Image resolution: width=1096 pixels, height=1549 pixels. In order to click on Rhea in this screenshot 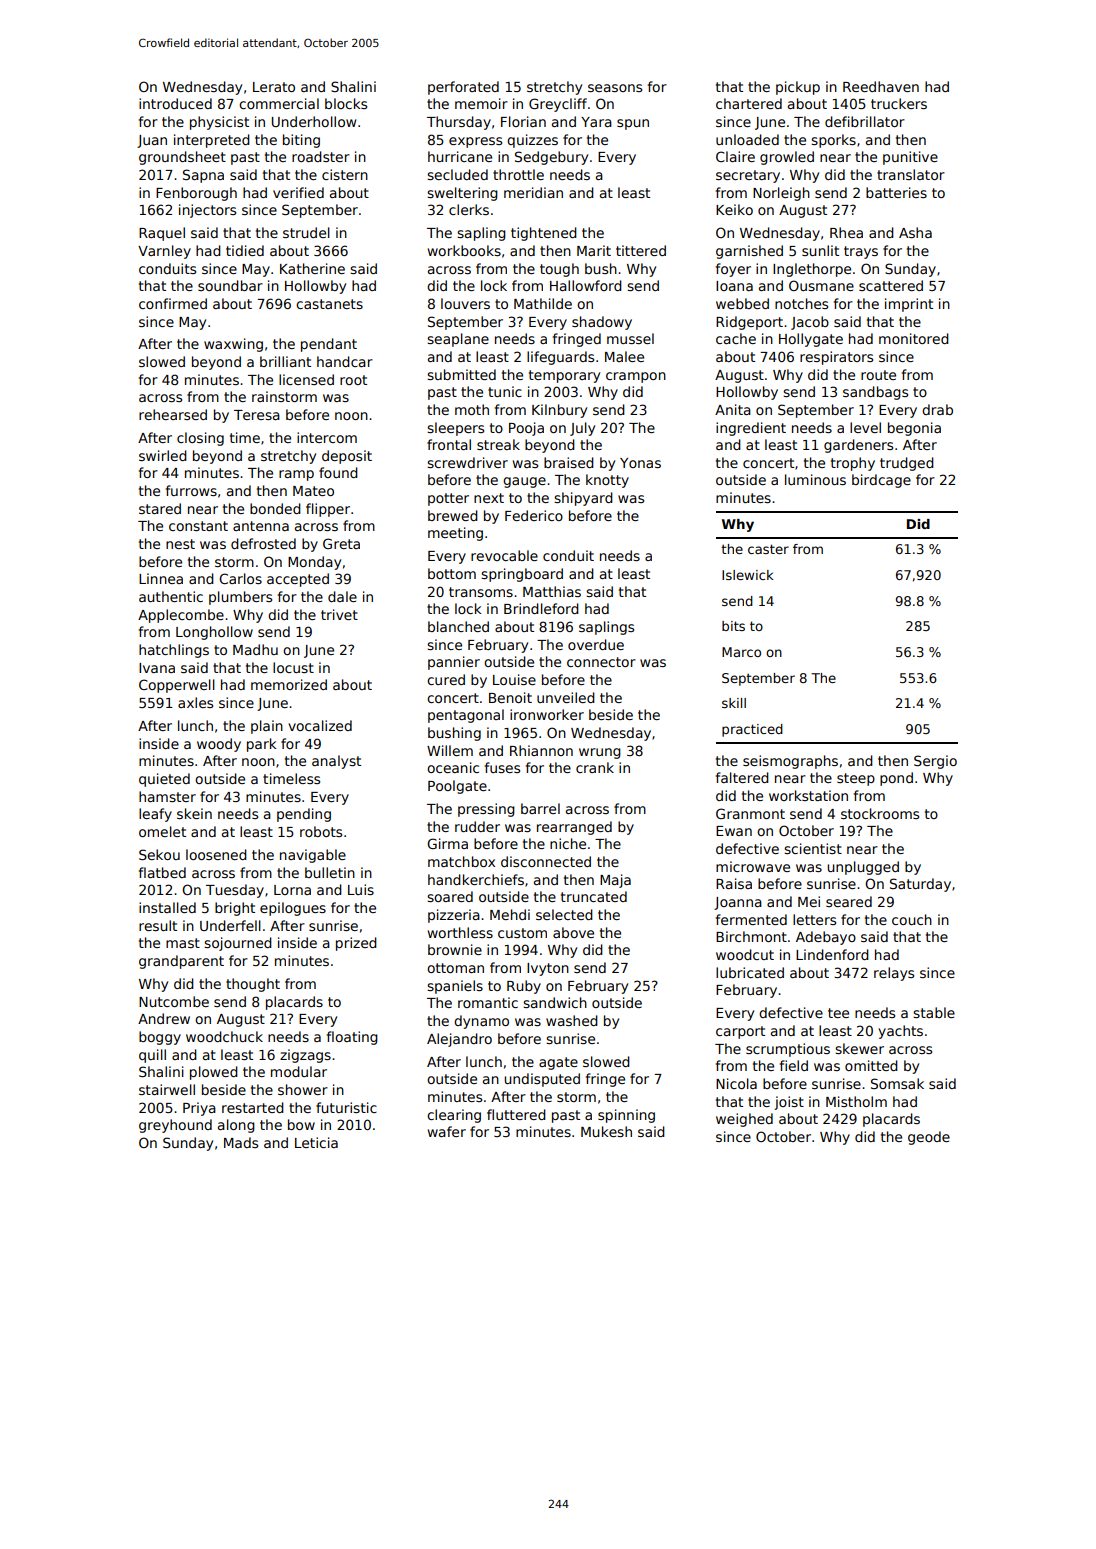, I will do `click(846, 232)`.
